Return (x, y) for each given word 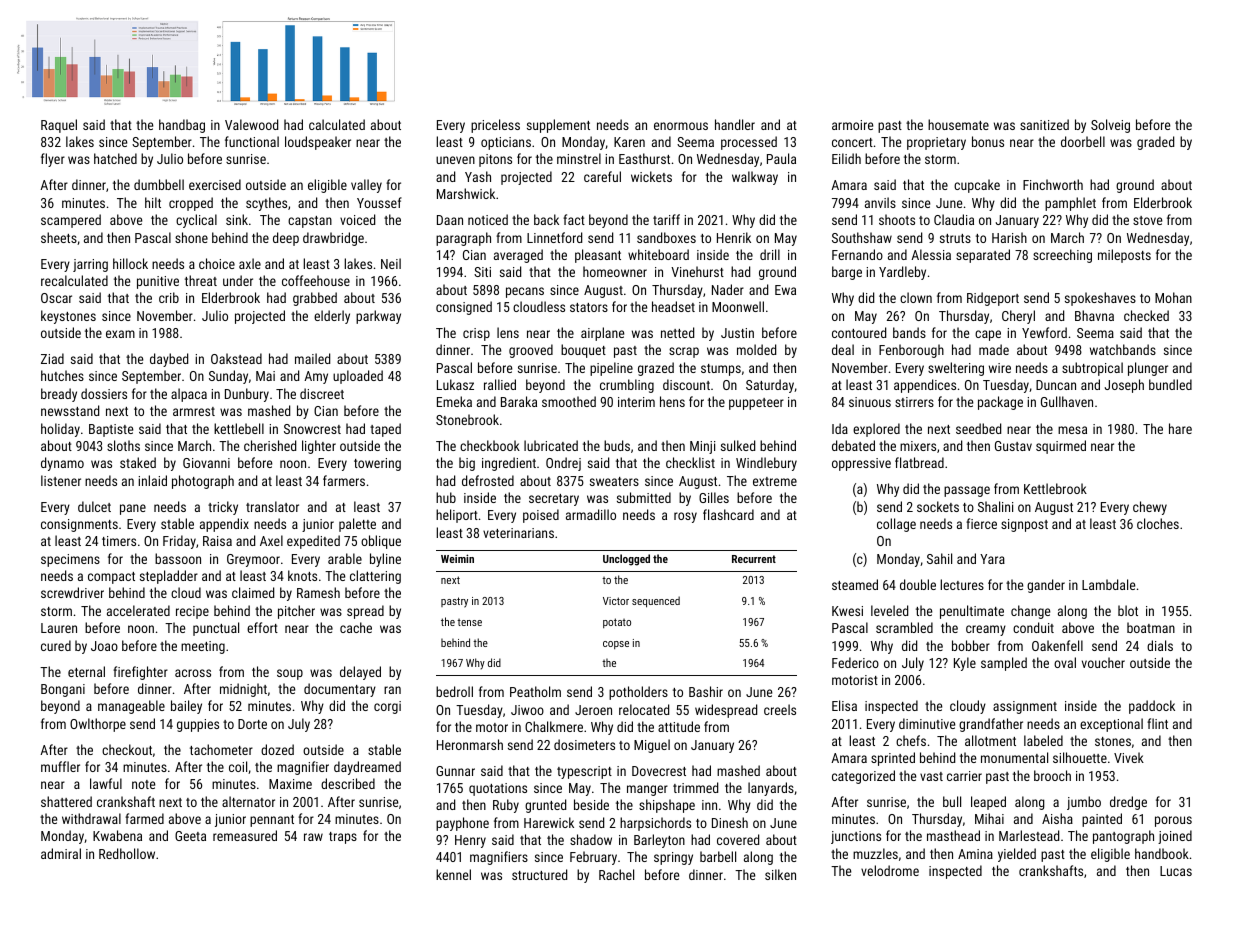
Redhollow (127, 853)
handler (735, 124)
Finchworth (1053, 184)
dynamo (62, 464)
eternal (86, 671)
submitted (644, 497)
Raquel (59, 126)
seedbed (978, 428)
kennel (453, 874)
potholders (638, 693)
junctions (856, 837)
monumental (1014, 757)
